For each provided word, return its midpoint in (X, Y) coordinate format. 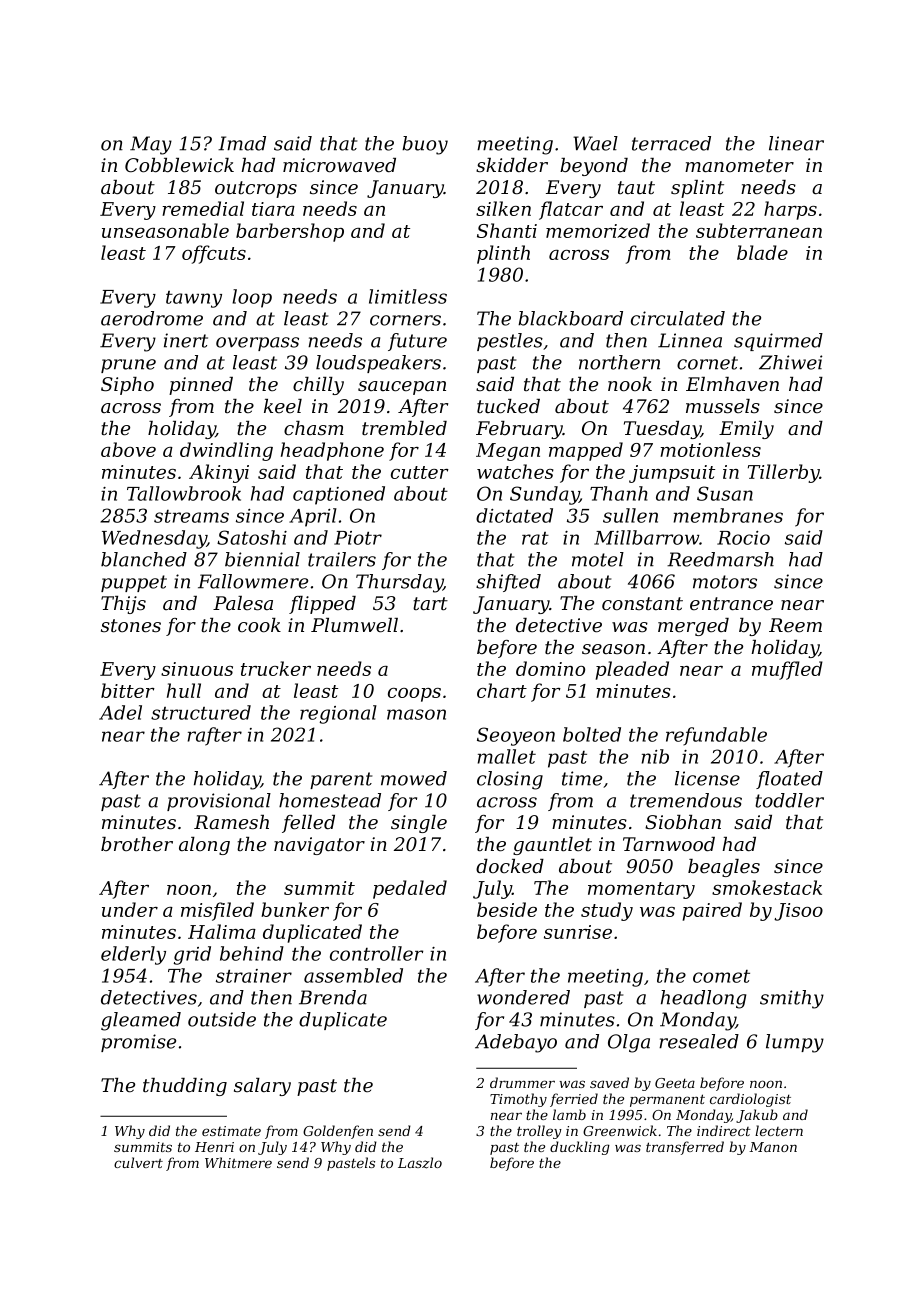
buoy (425, 145)
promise (138, 1043)
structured (201, 712)
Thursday (399, 583)
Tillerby (784, 473)
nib (655, 756)
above (128, 449)
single (419, 824)
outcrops (256, 189)
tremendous (686, 800)
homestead (330, 800)
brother (137, 844)
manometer (739, 166)
